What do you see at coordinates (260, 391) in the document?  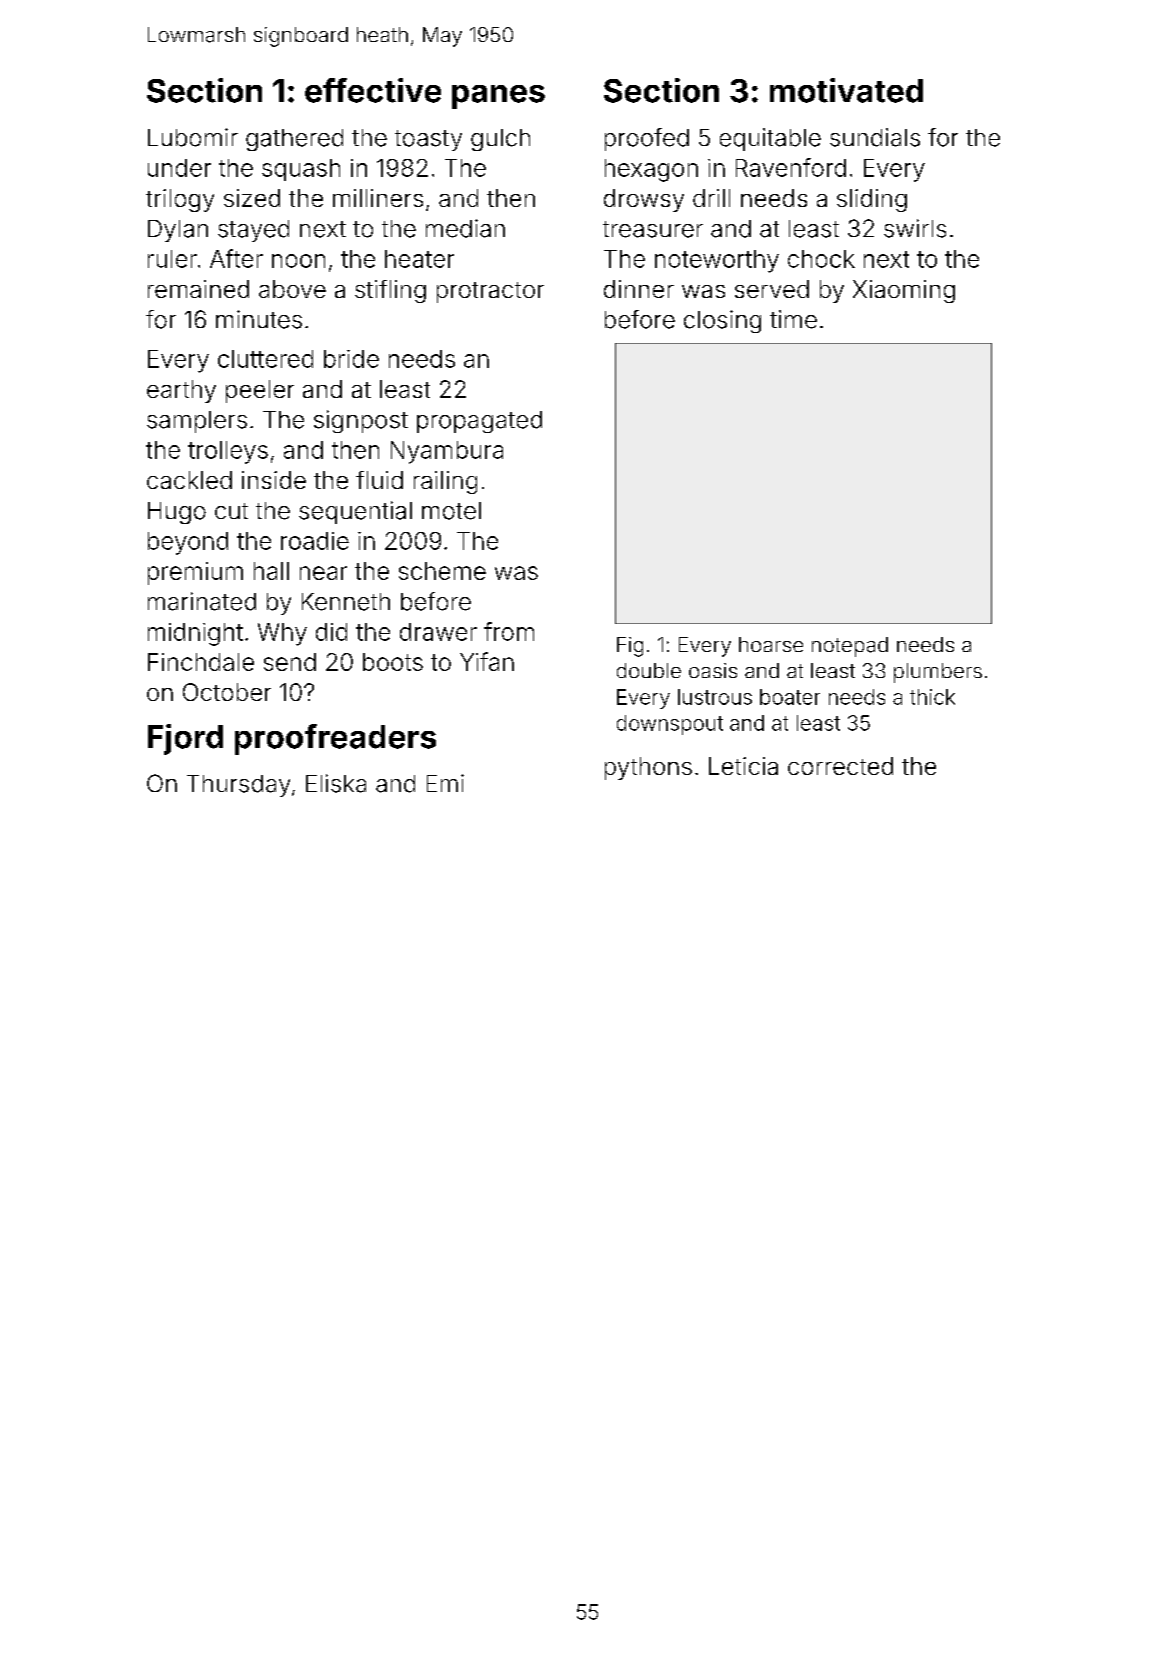 I see `peeler` at bounding box center [260, 391].
